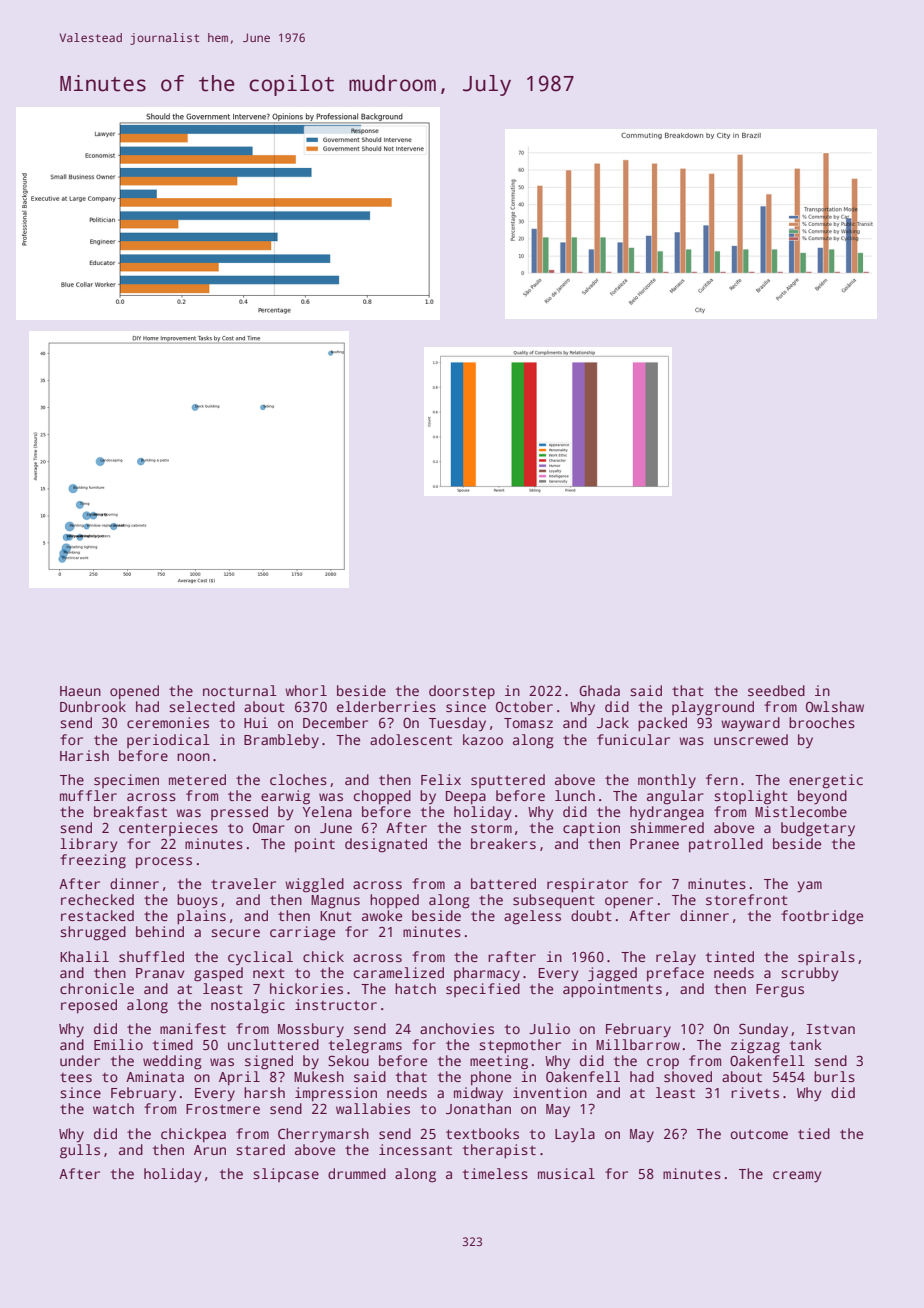  Describe the element at coordinates (776, 690) in the screenshot. I see `seedbed` at that location.
